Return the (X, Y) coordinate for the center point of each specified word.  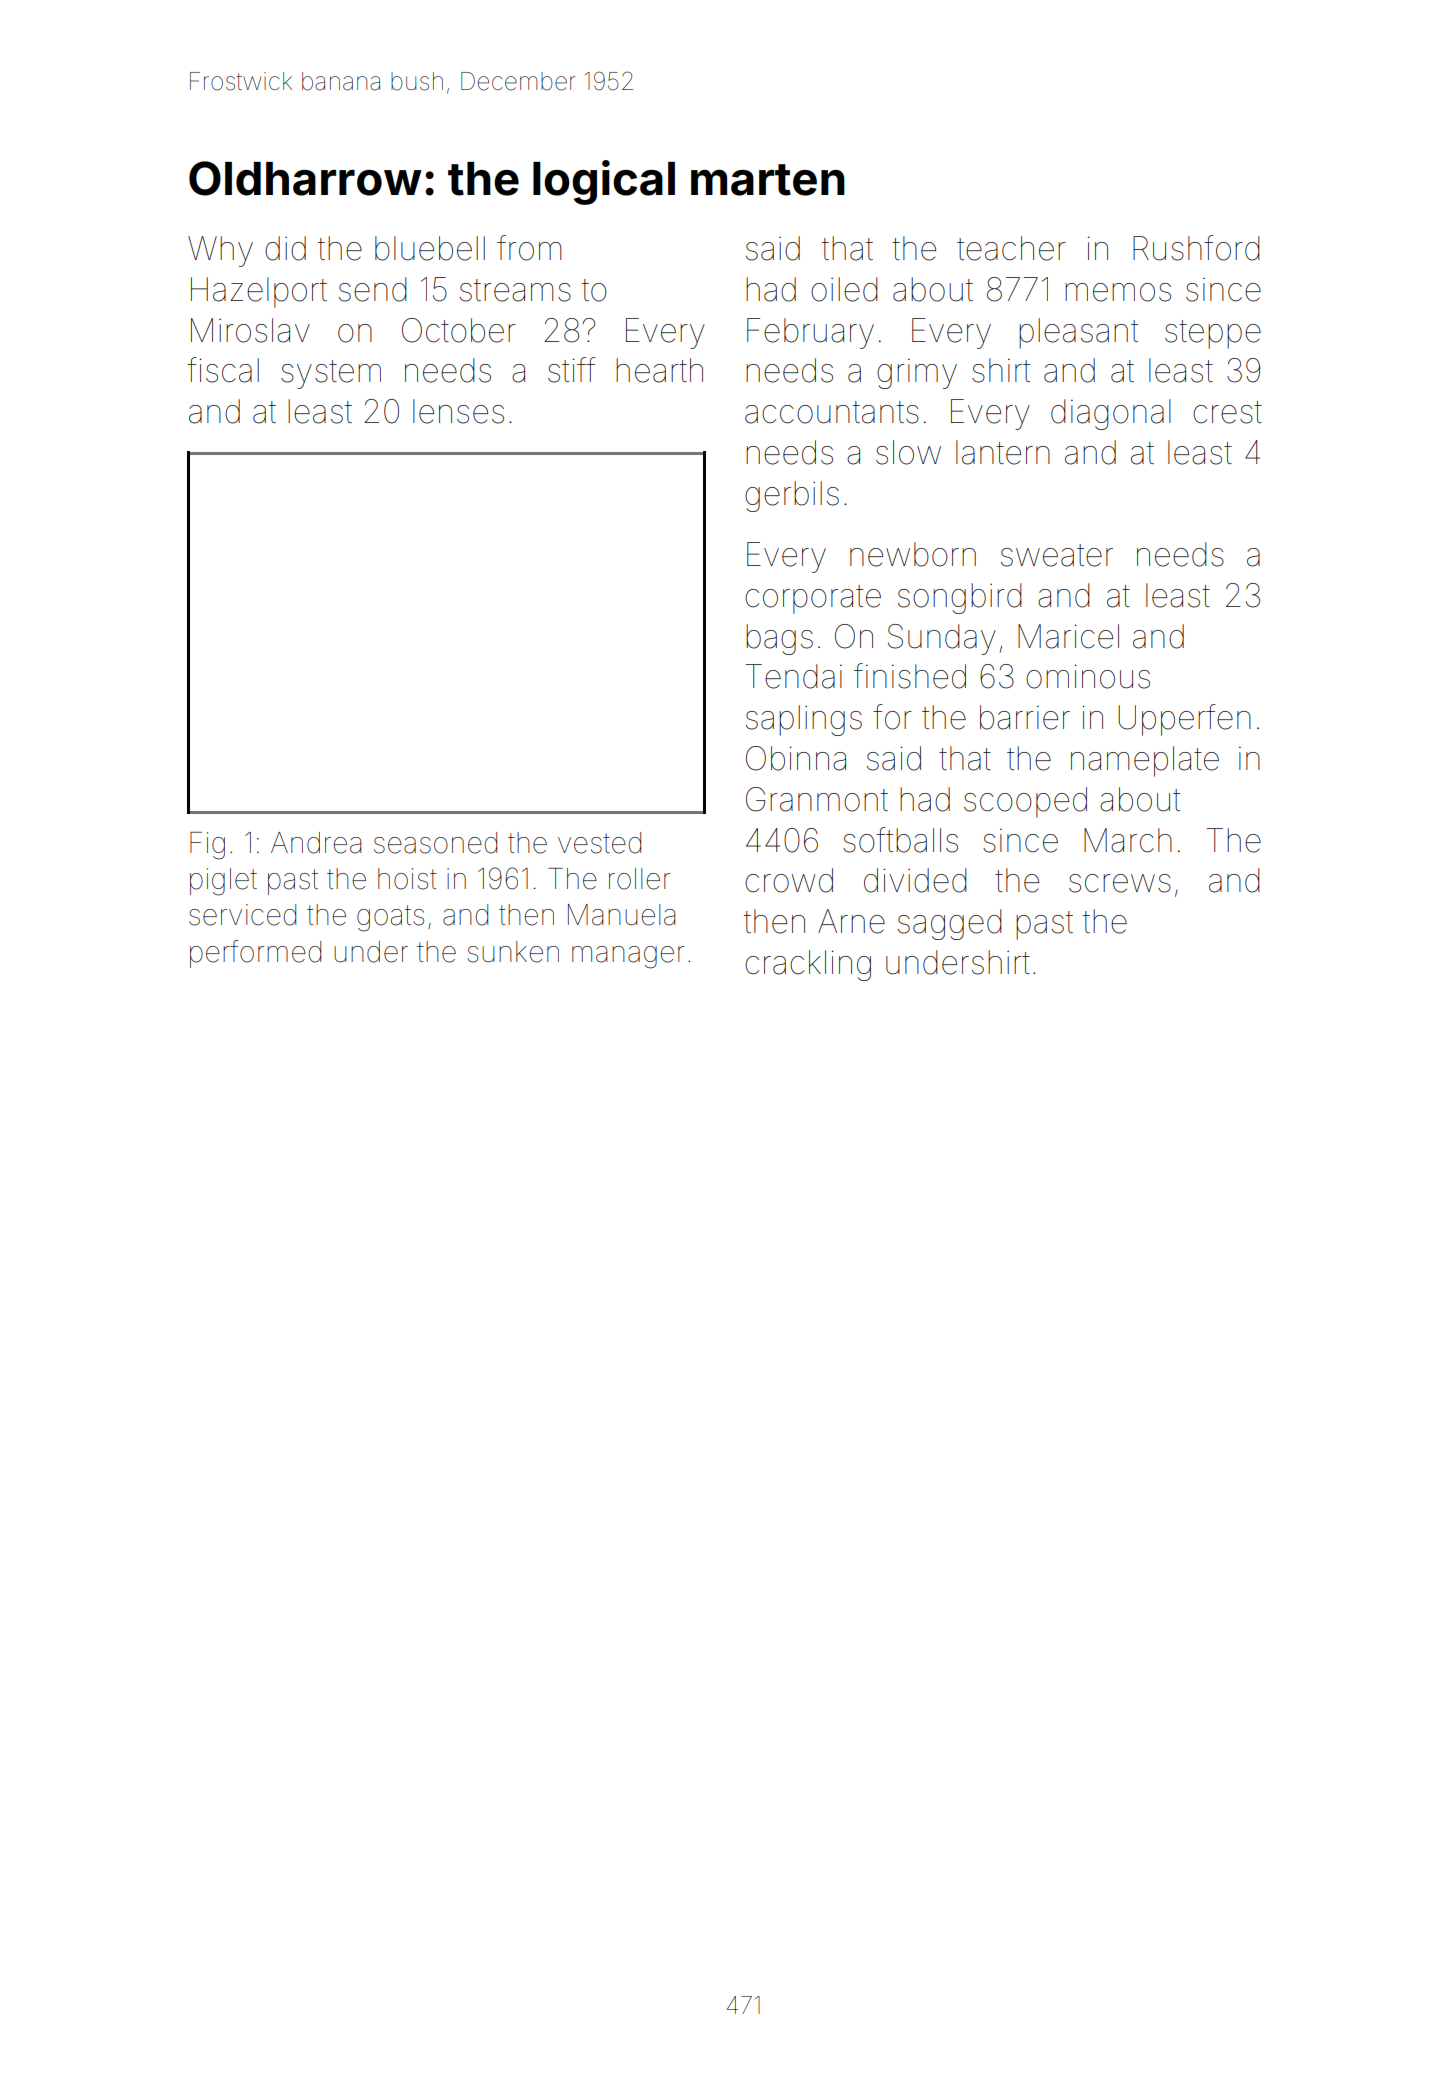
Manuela (621, 915)
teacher (1011, 248)
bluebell (430, 248)
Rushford (1196, 248)
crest (1227, 412)
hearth (659, 370)
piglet (223, 882)
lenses (458, 411)
